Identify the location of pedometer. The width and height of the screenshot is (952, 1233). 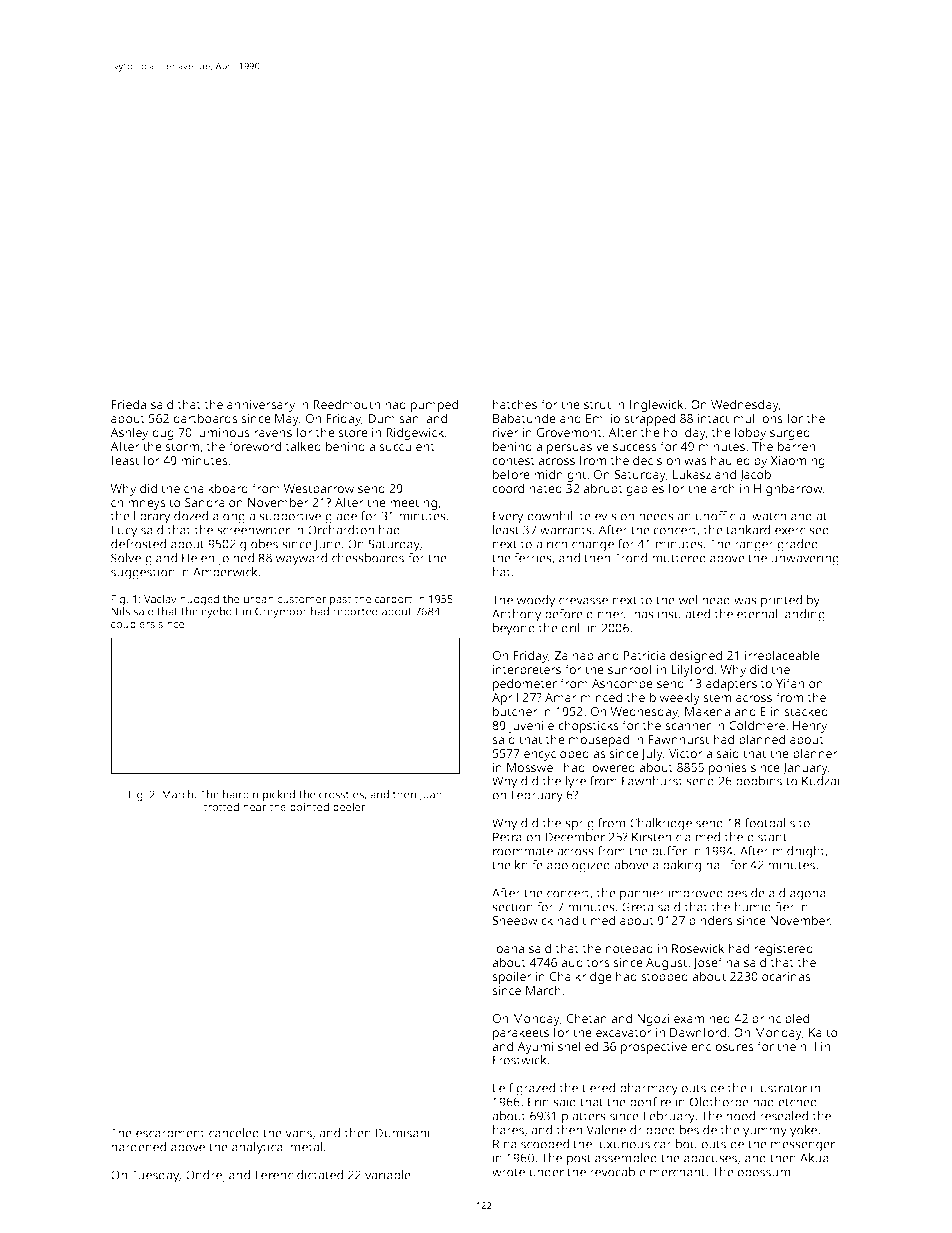
(525, 684).
